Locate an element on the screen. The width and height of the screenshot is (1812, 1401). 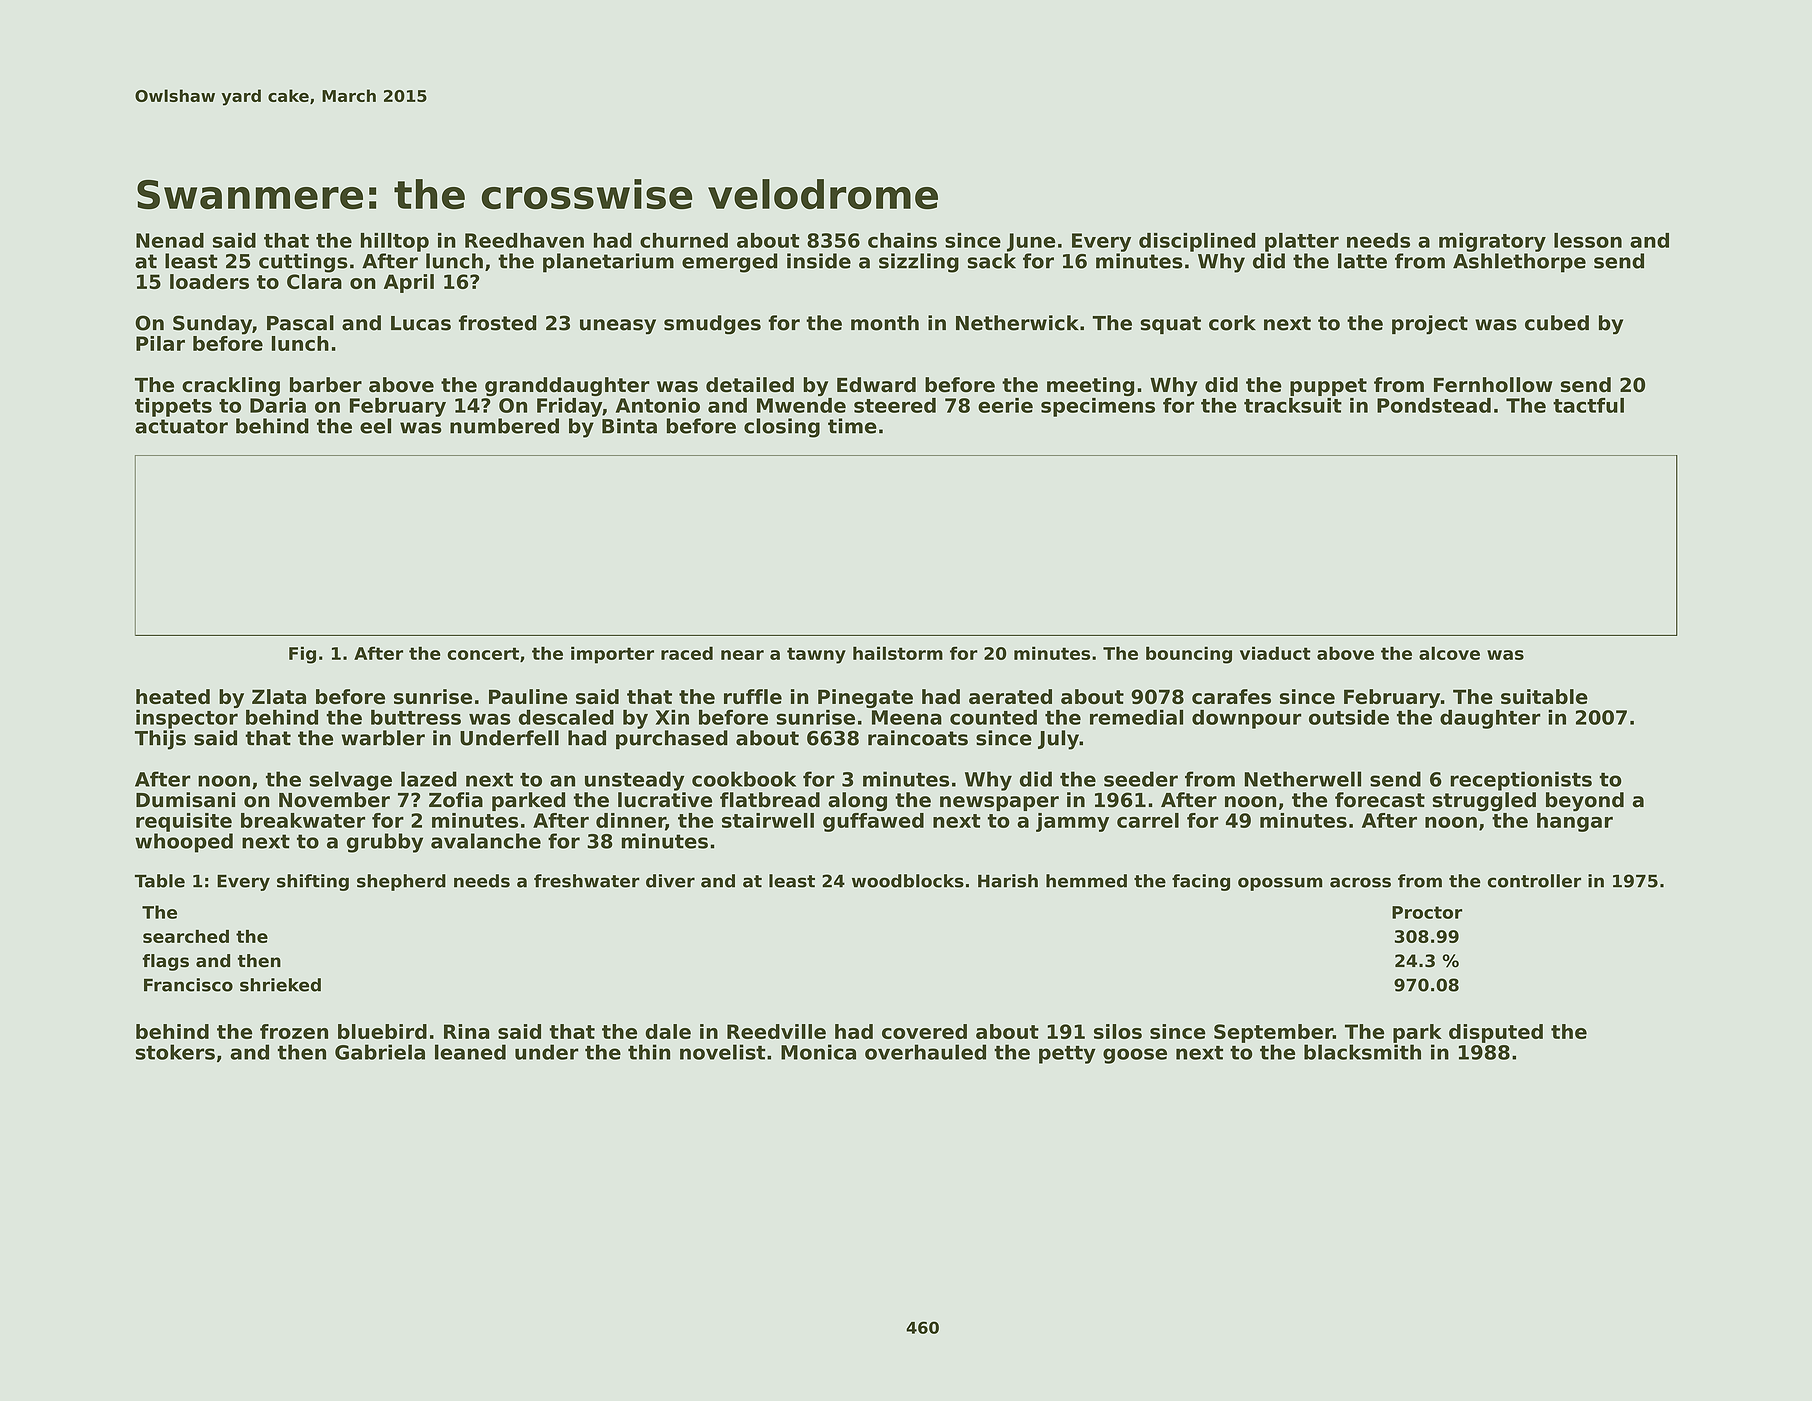
stairwell is located at coordinates (768, 820).
